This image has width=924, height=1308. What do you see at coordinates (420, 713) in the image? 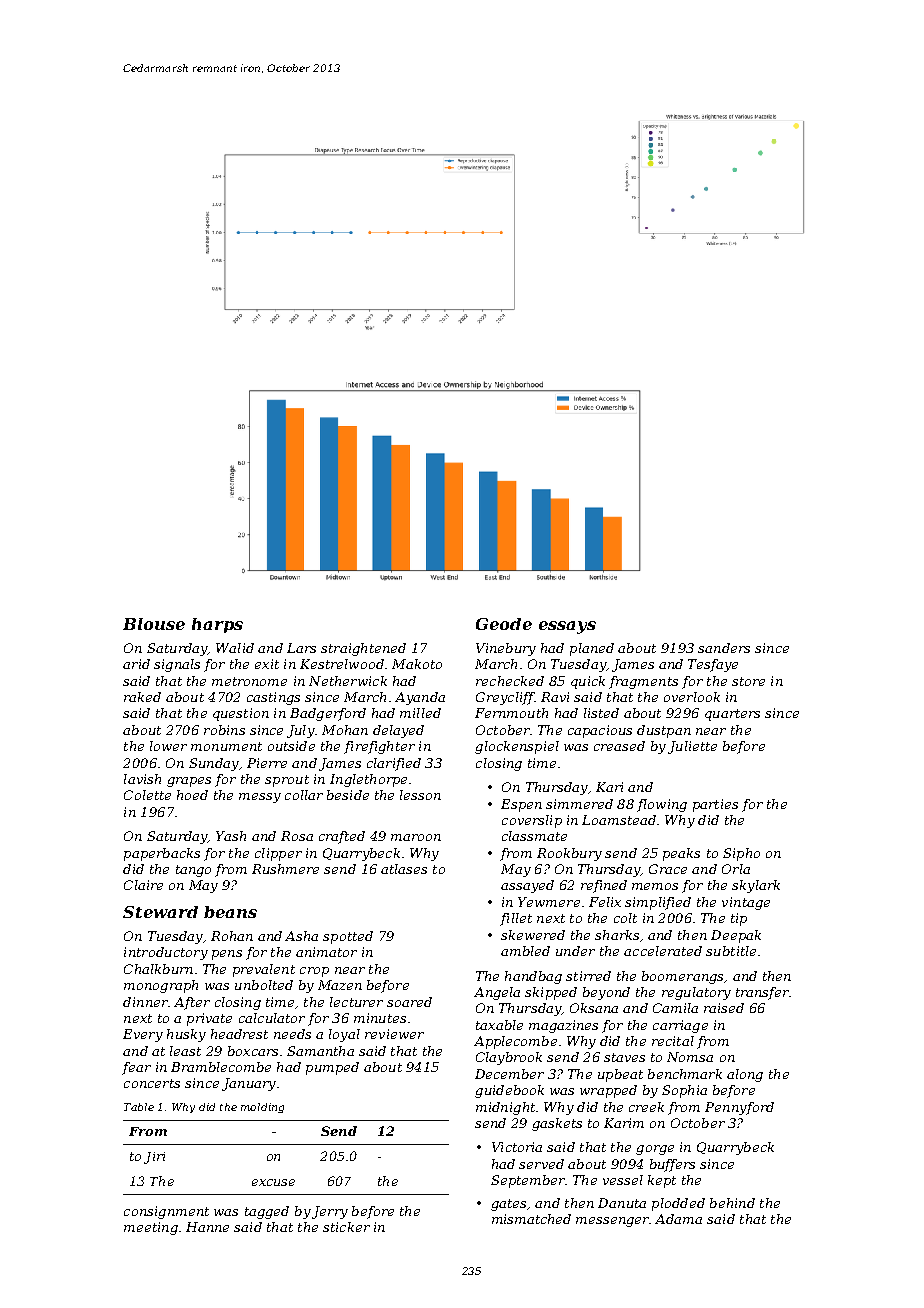
I see `milled` at bounding box center [420, 713].
